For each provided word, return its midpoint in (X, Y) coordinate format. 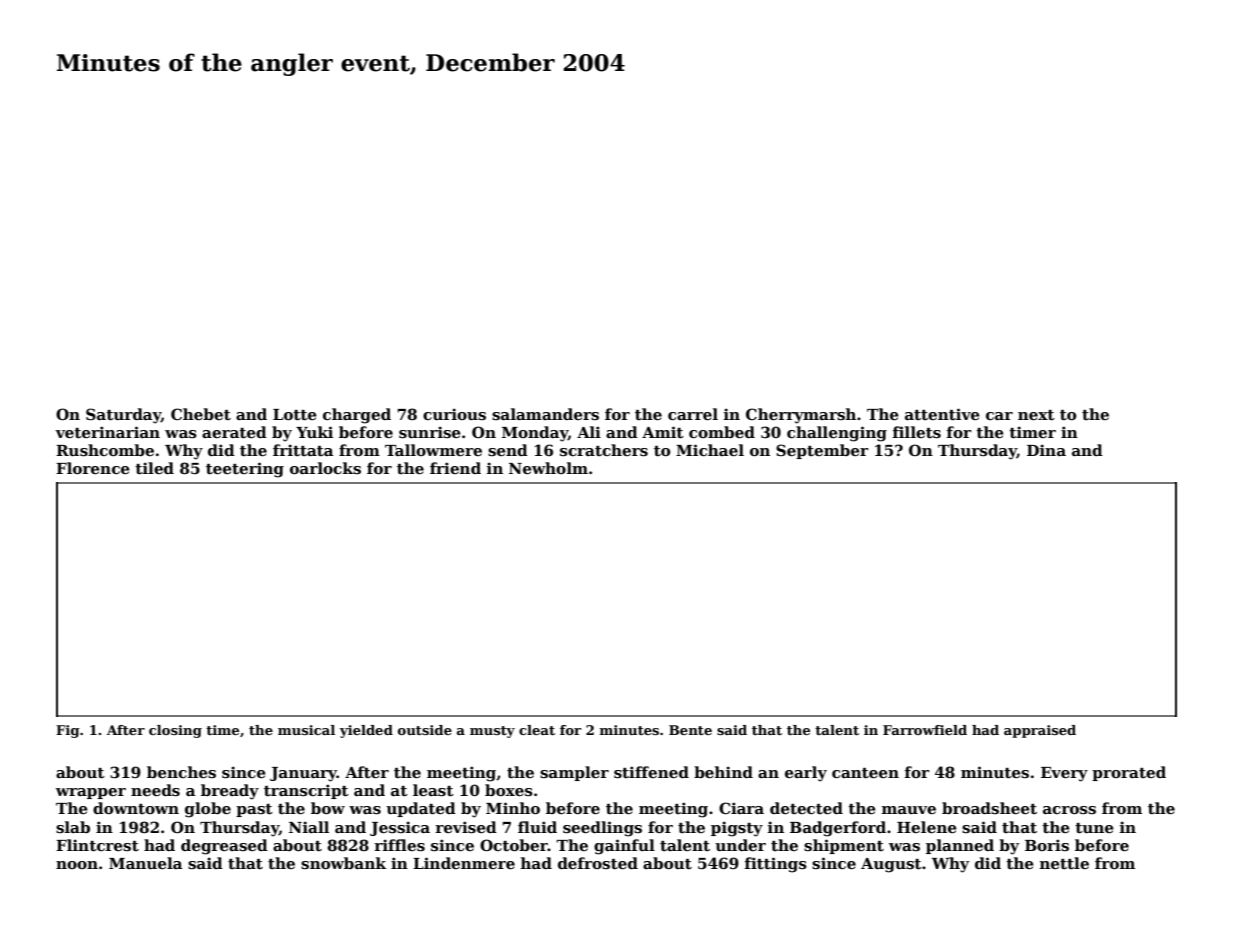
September (822, 451)
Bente (690, 730)
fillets (917, 432)
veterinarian (107, 432)
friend (455, 468)
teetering (245, 470)
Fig (68, 731)
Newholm (548, 468)
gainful (624, 847)
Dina (1046, 450)
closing (175, 731)
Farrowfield (925, 730)
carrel (693, 414)
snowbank (343, 863)
